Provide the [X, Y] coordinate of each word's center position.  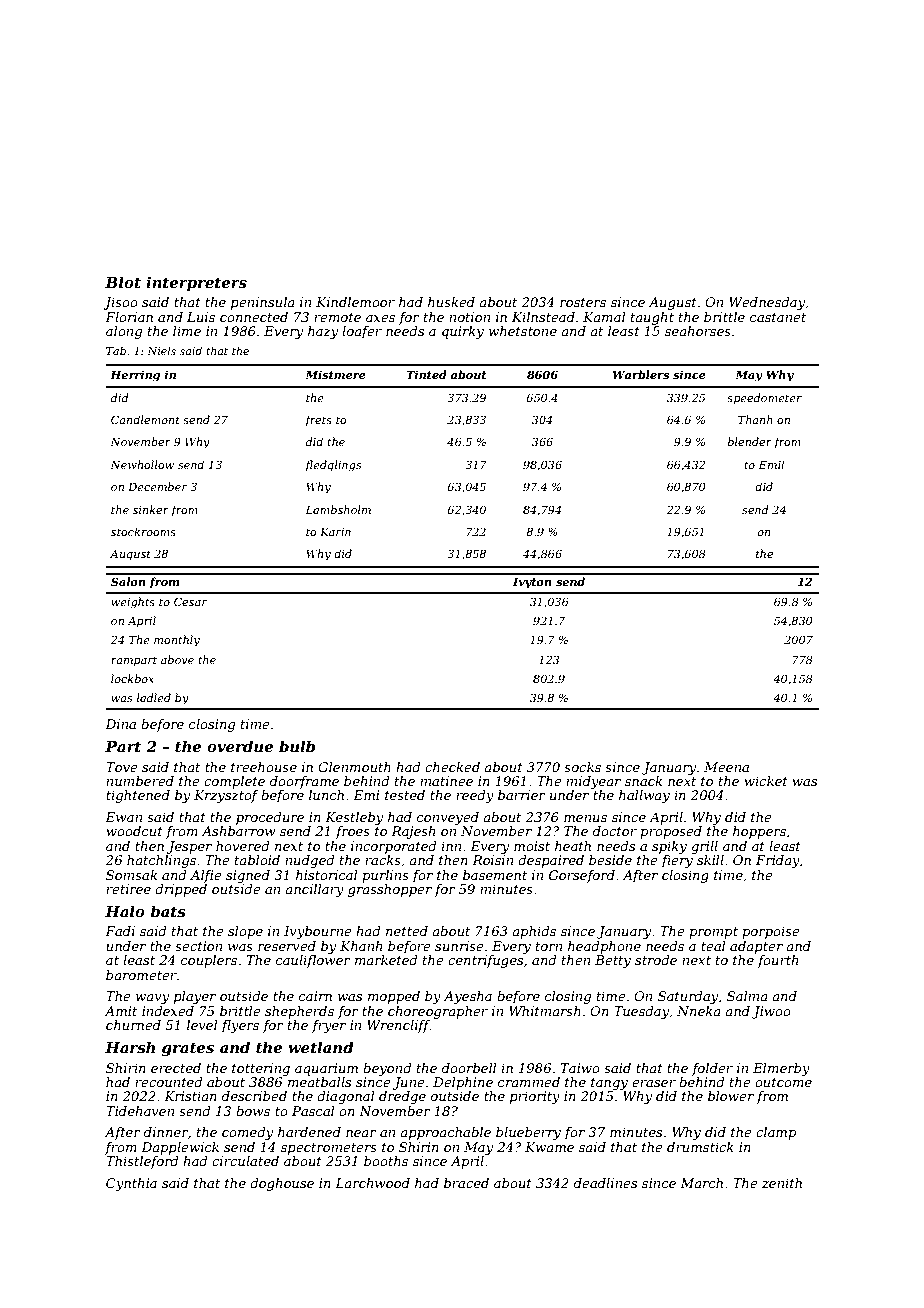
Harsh [130, 1047]
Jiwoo [771, 1012]
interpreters [196, 284]
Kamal [604, 317]
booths [386, 1161]
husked [451, 302]
